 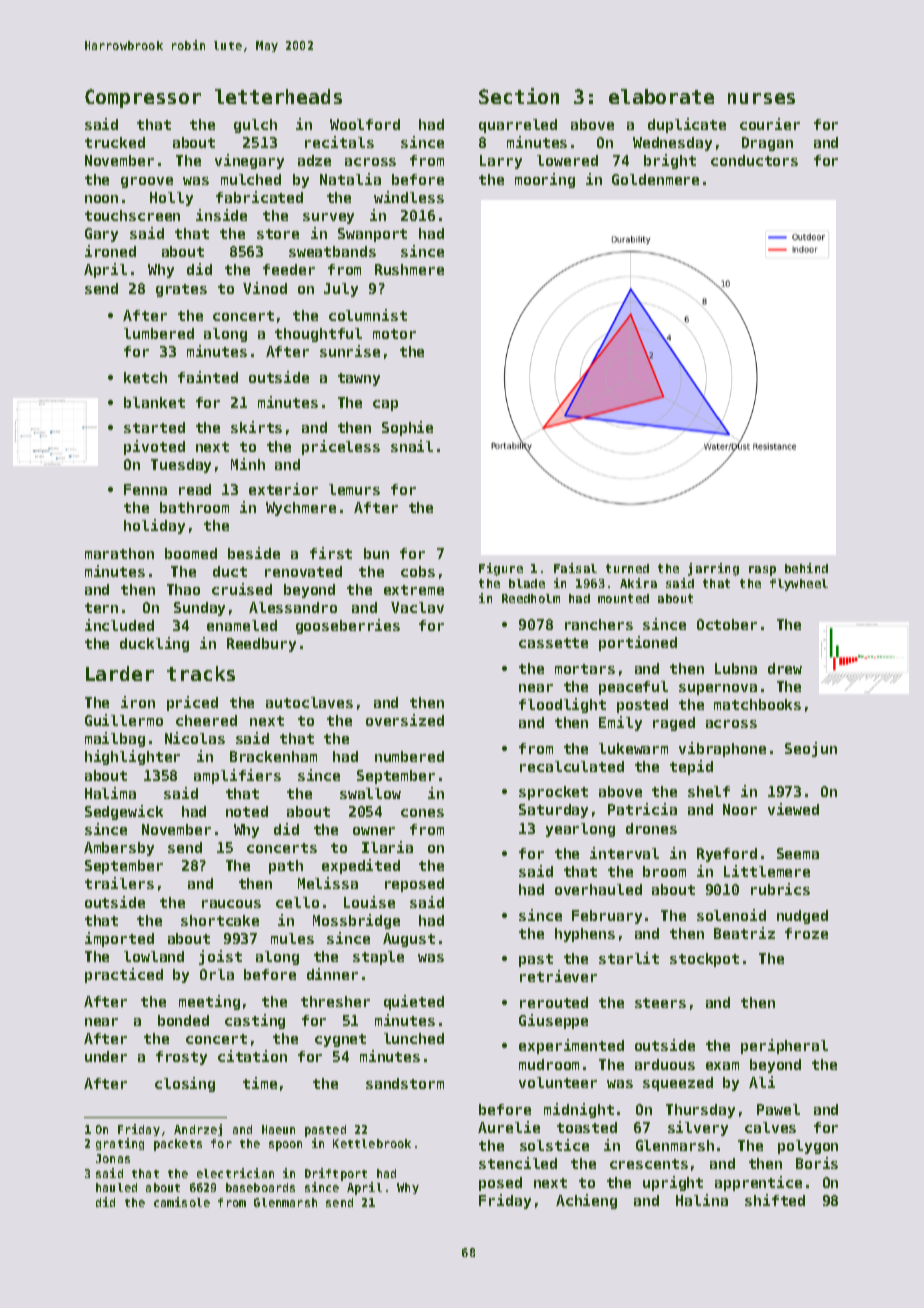 What do you see at coordinates (278, 96) in the page?
I see `letterheads` at bounding box center [278, 96].
